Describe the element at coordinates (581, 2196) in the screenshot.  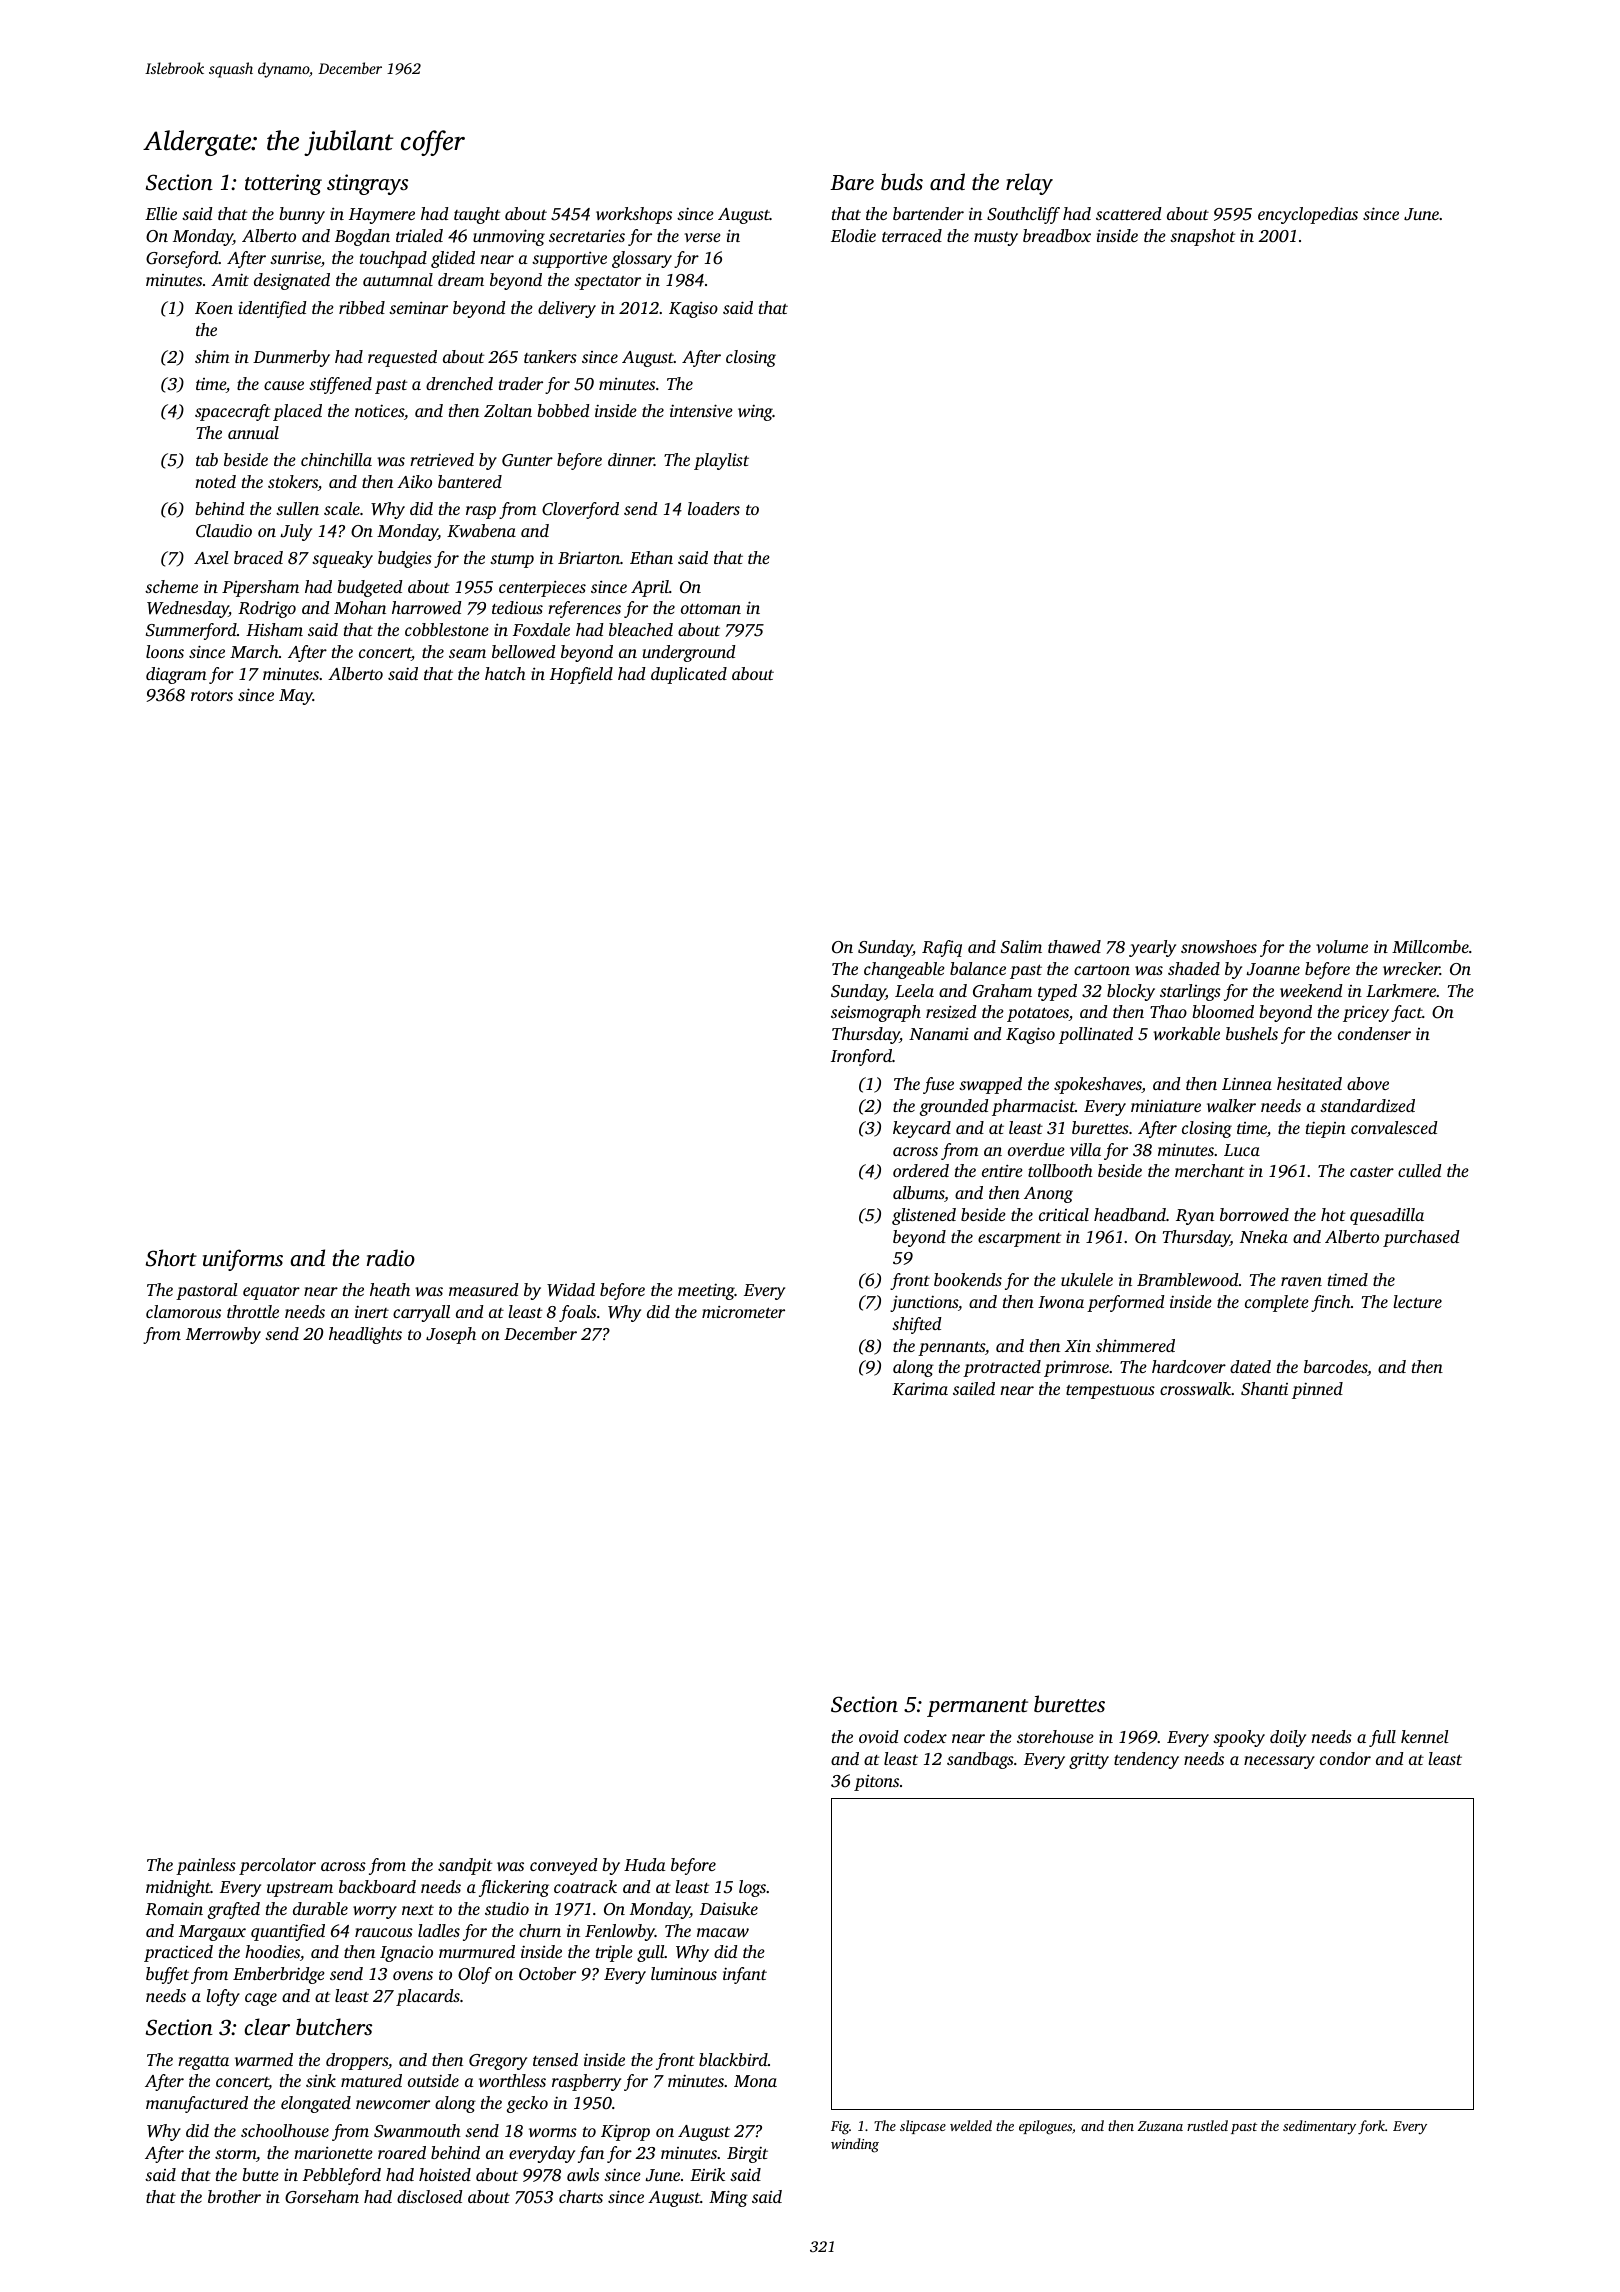
I see `charts` at that location.
